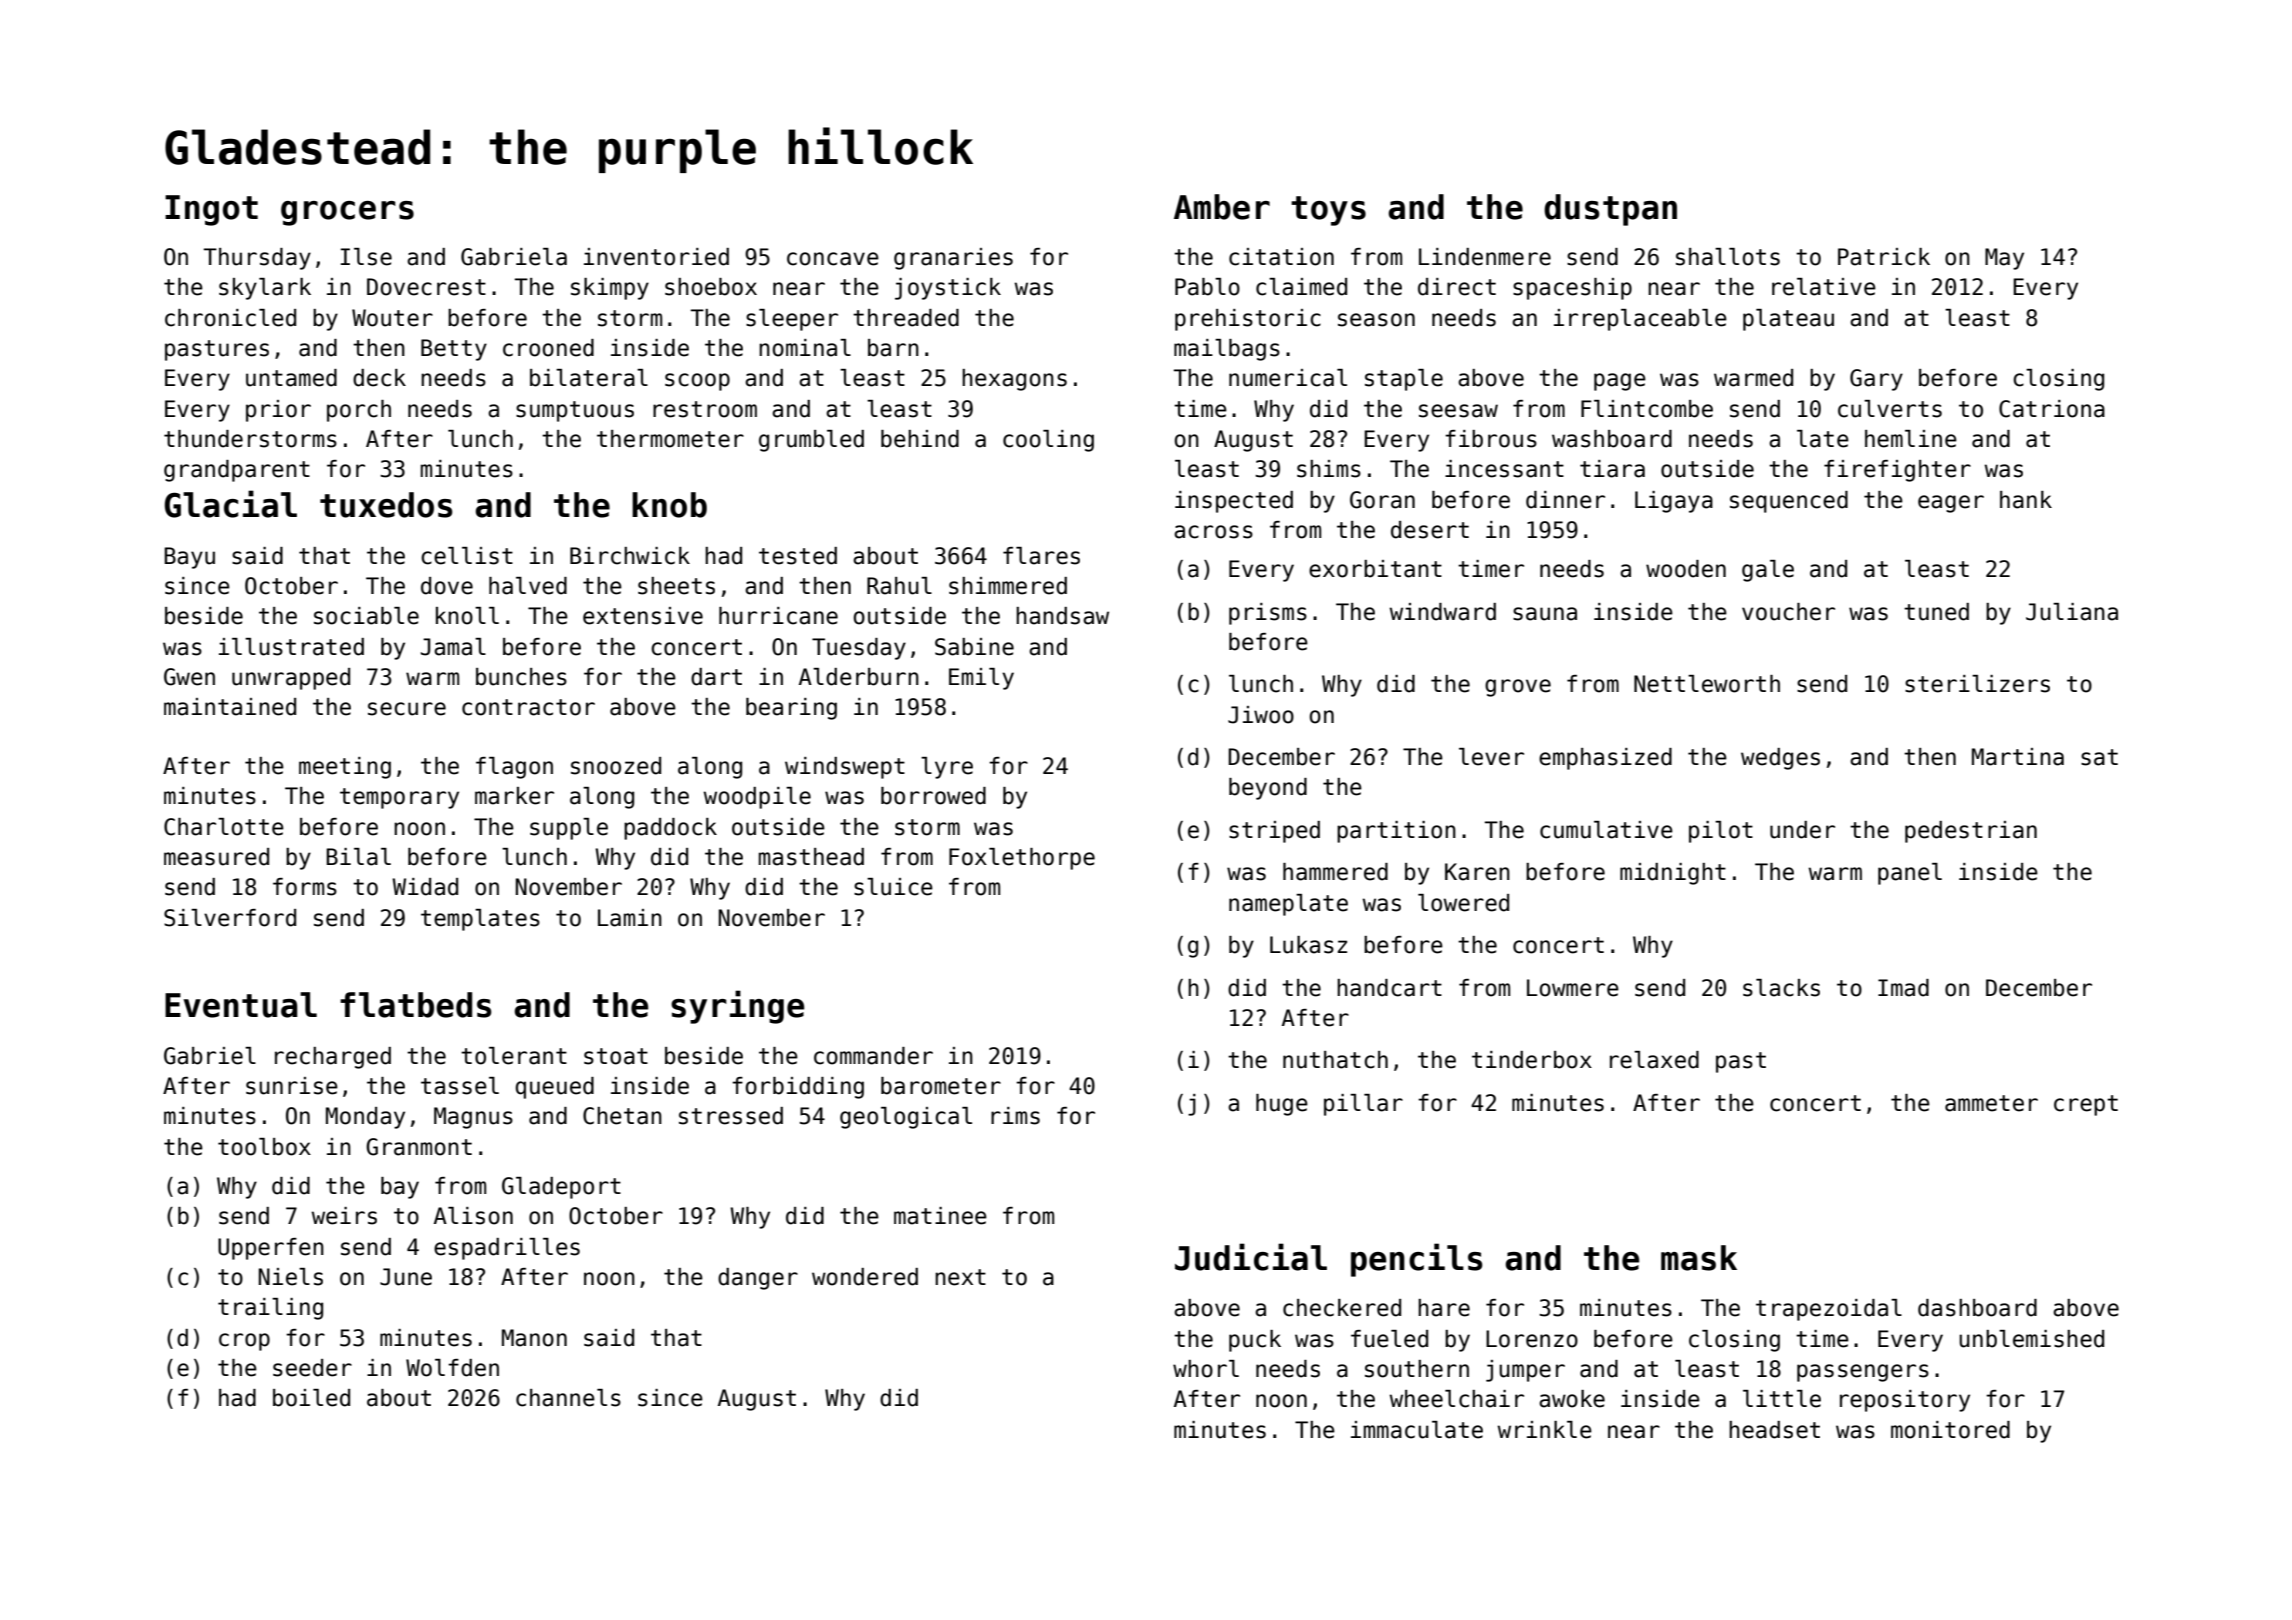  Describe the element at coordinates (568, 1398) in the page. I see `channels` at that location.
